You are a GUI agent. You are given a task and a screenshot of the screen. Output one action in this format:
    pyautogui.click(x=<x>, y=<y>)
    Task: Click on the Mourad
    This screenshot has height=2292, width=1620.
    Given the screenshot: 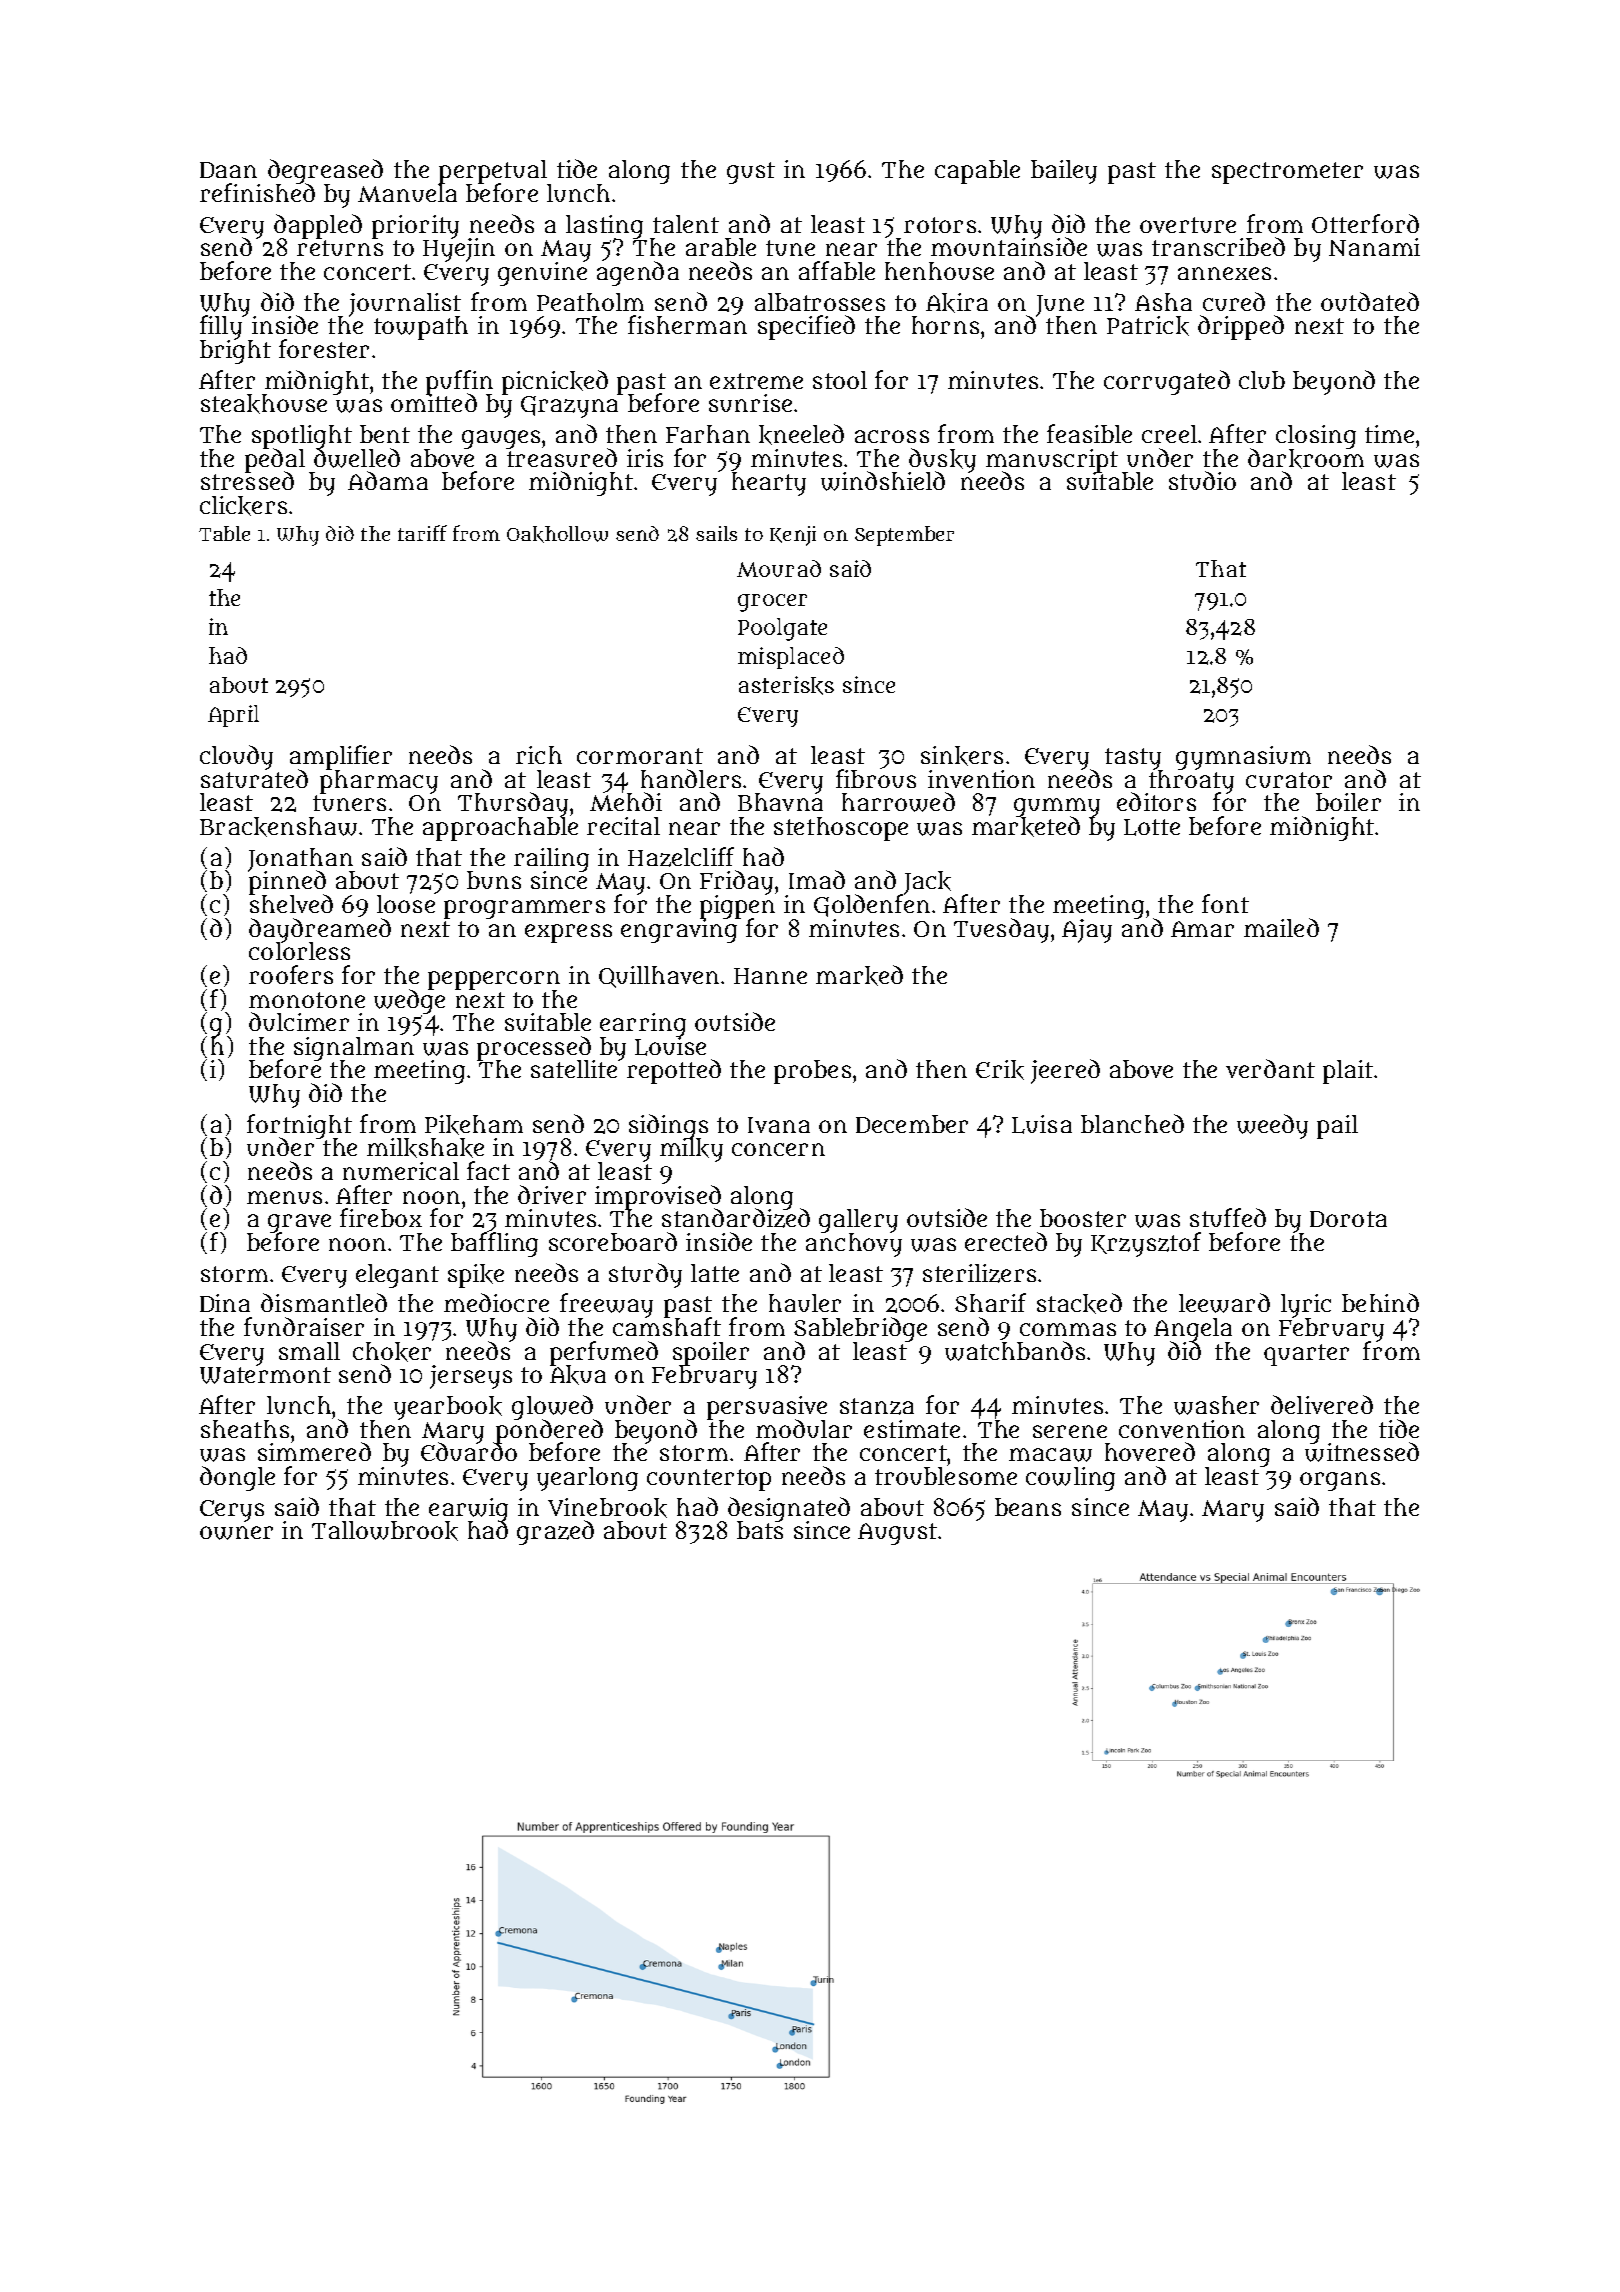 What is the action you would take?
    pyautogui.click(x=779, y=568)
